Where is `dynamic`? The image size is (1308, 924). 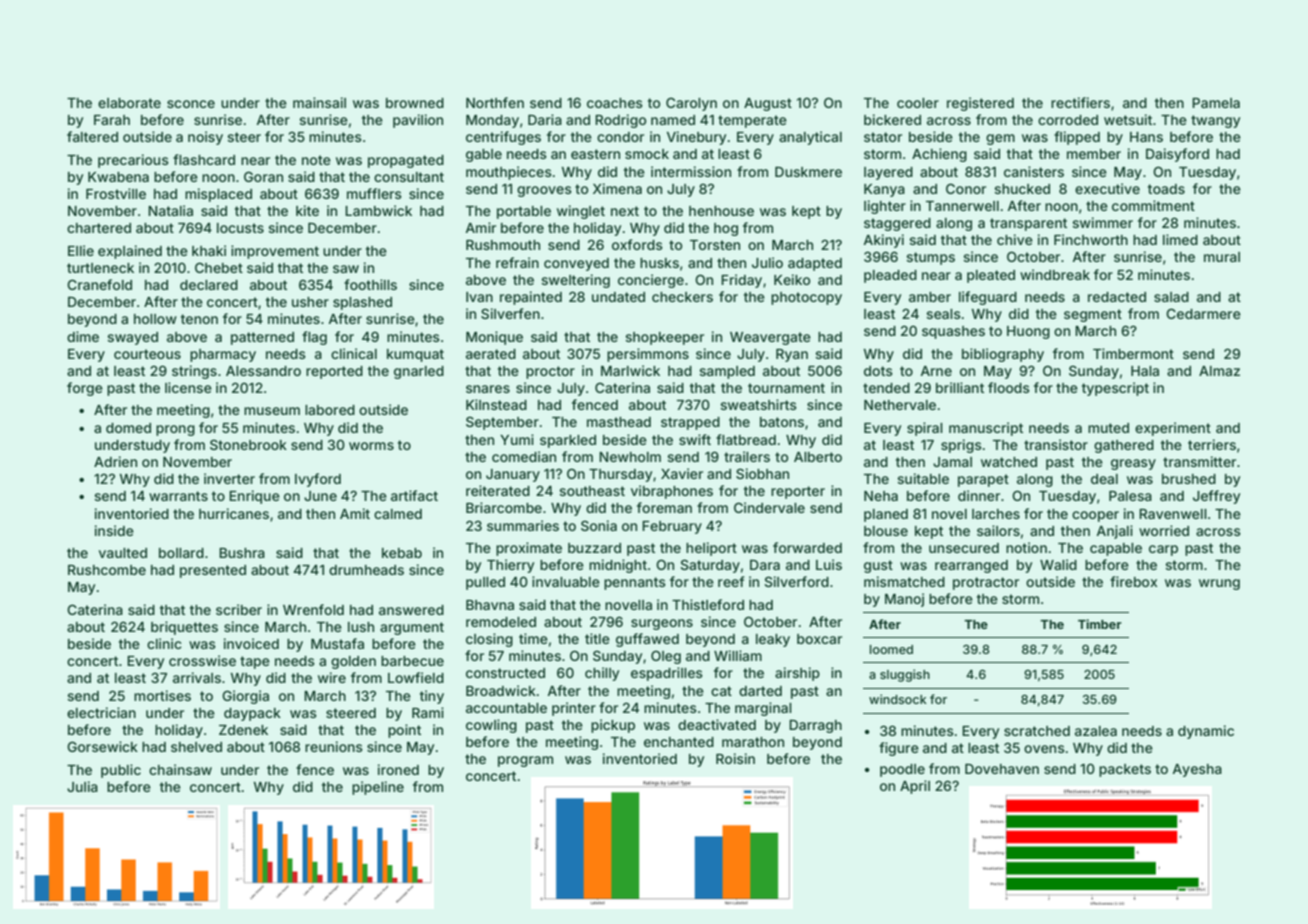
dynamic is located at coordinates (1206, 732).
